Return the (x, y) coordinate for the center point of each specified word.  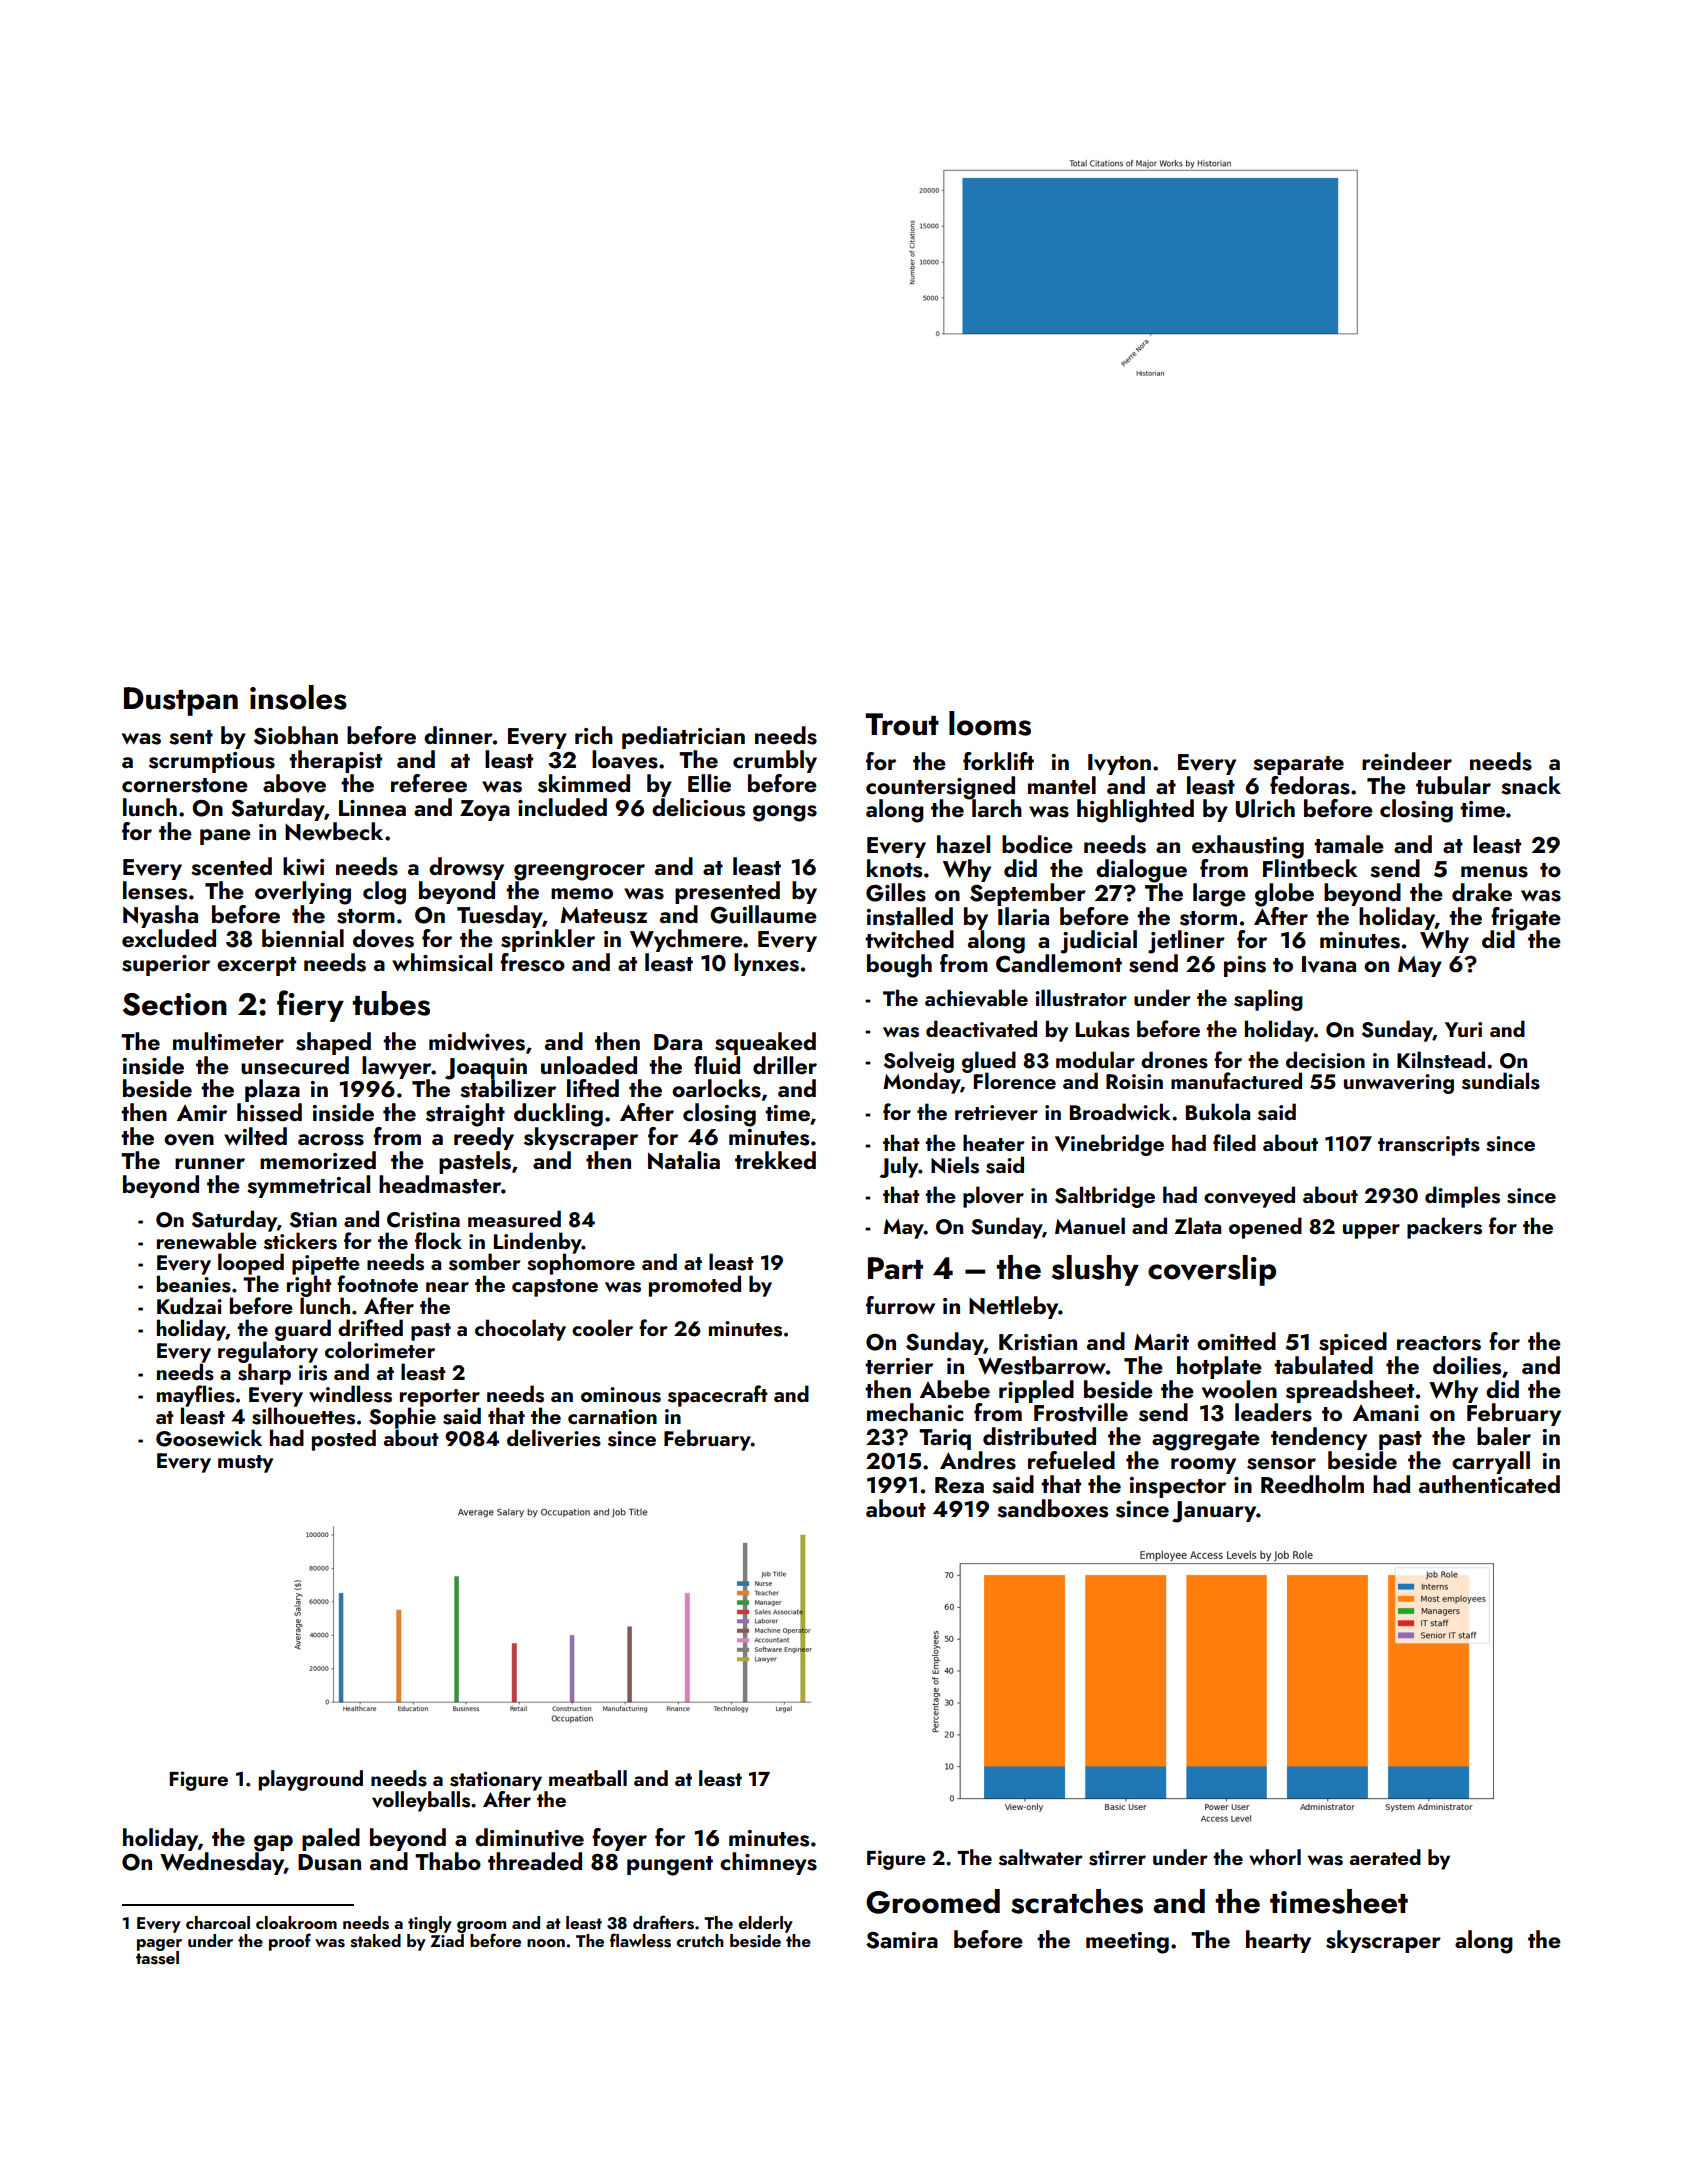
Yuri (1463, 1029)
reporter (440, 1398)
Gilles (896, 892)
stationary (496, 1780)
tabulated (1323, 1365)
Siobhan (296, 735)
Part (895, 1268)
